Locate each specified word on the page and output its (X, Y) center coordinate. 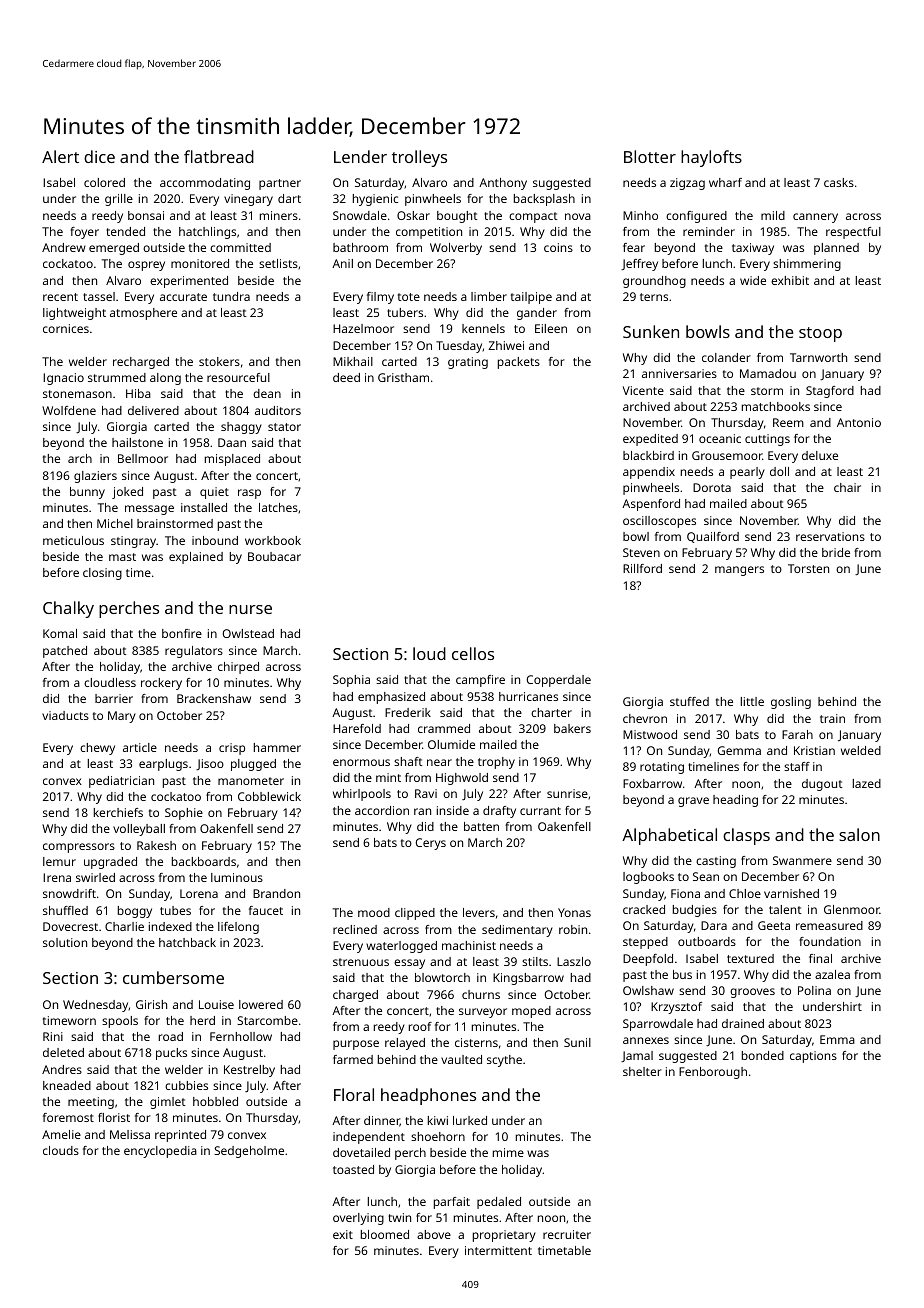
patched (65, 652)
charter (551, 712)
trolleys (419, 158)
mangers (739, 571)
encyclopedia (160, 1152)
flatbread (219, 156)
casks (839, 182)
